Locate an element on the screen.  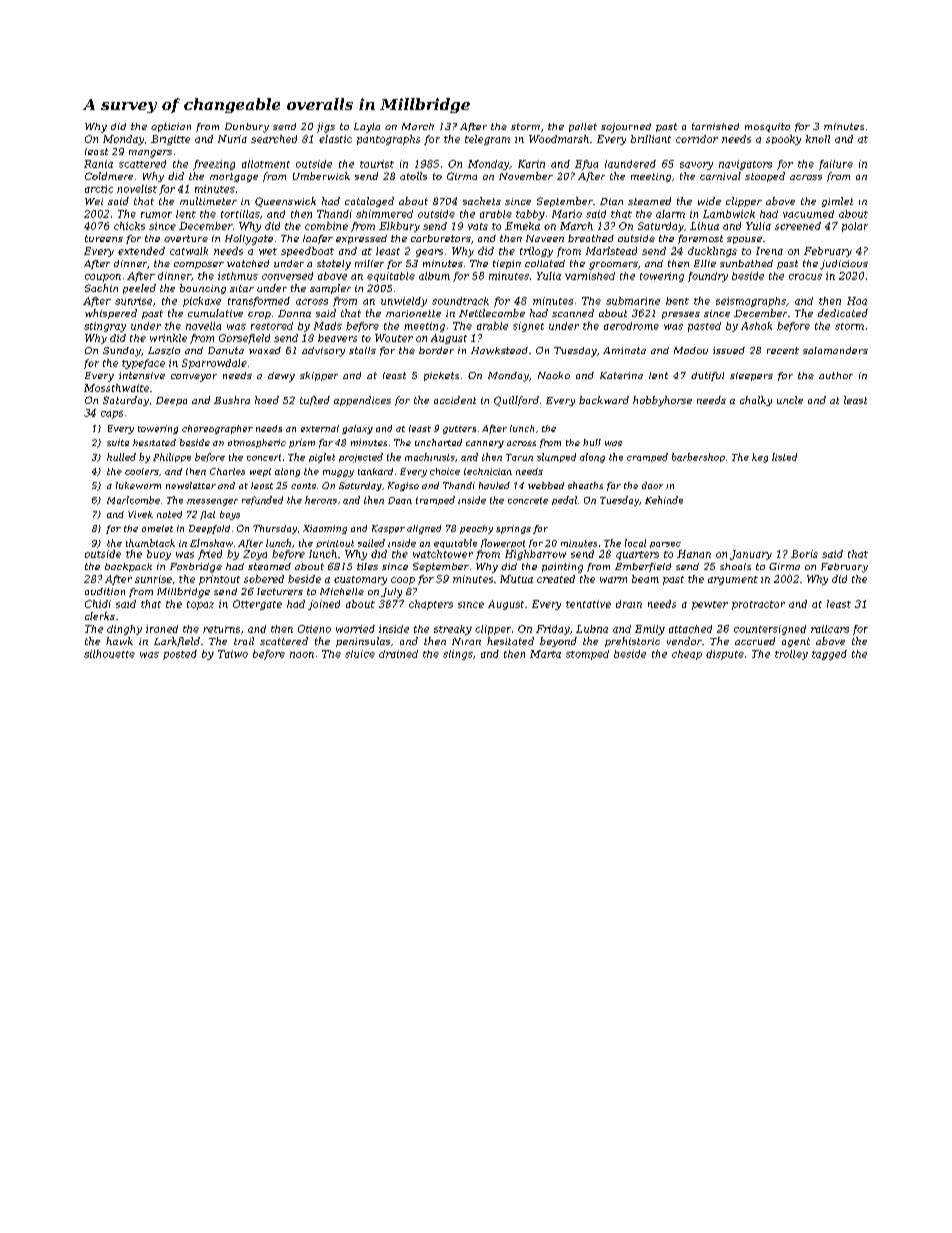
thumbtack is located at coordinates (150, 543).
